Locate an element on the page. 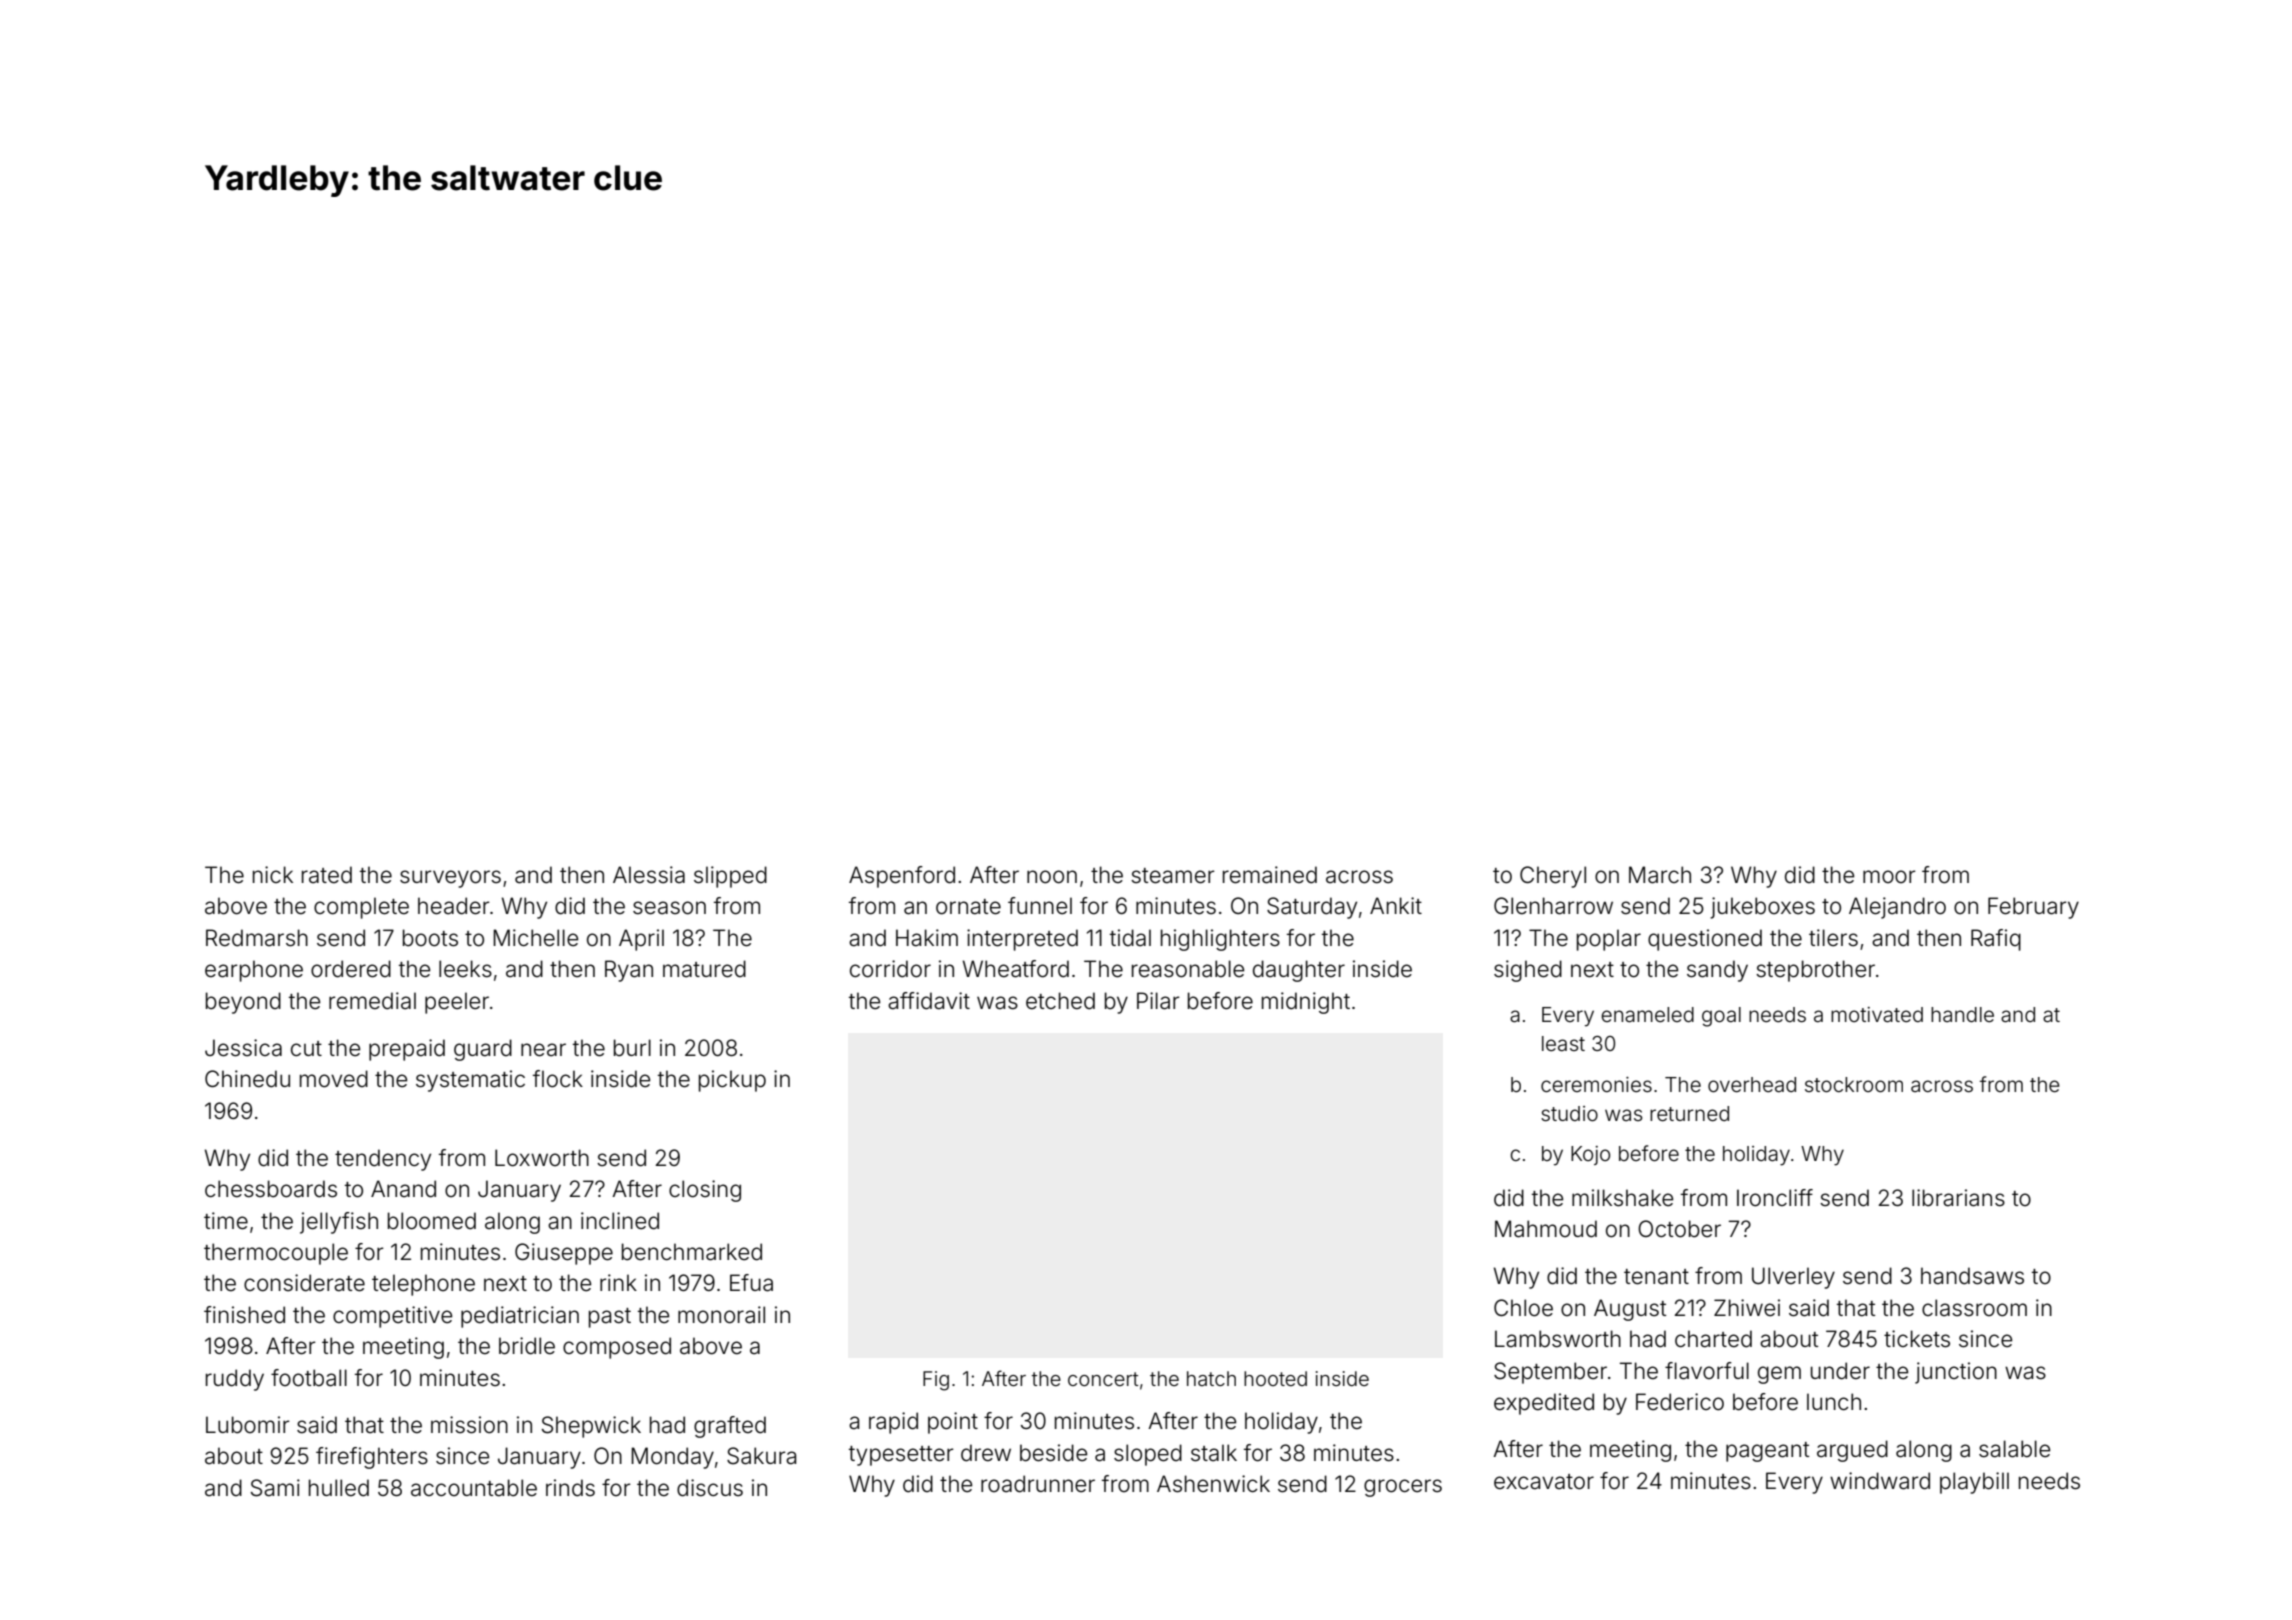  rated is located at coordinates (327, 875).
